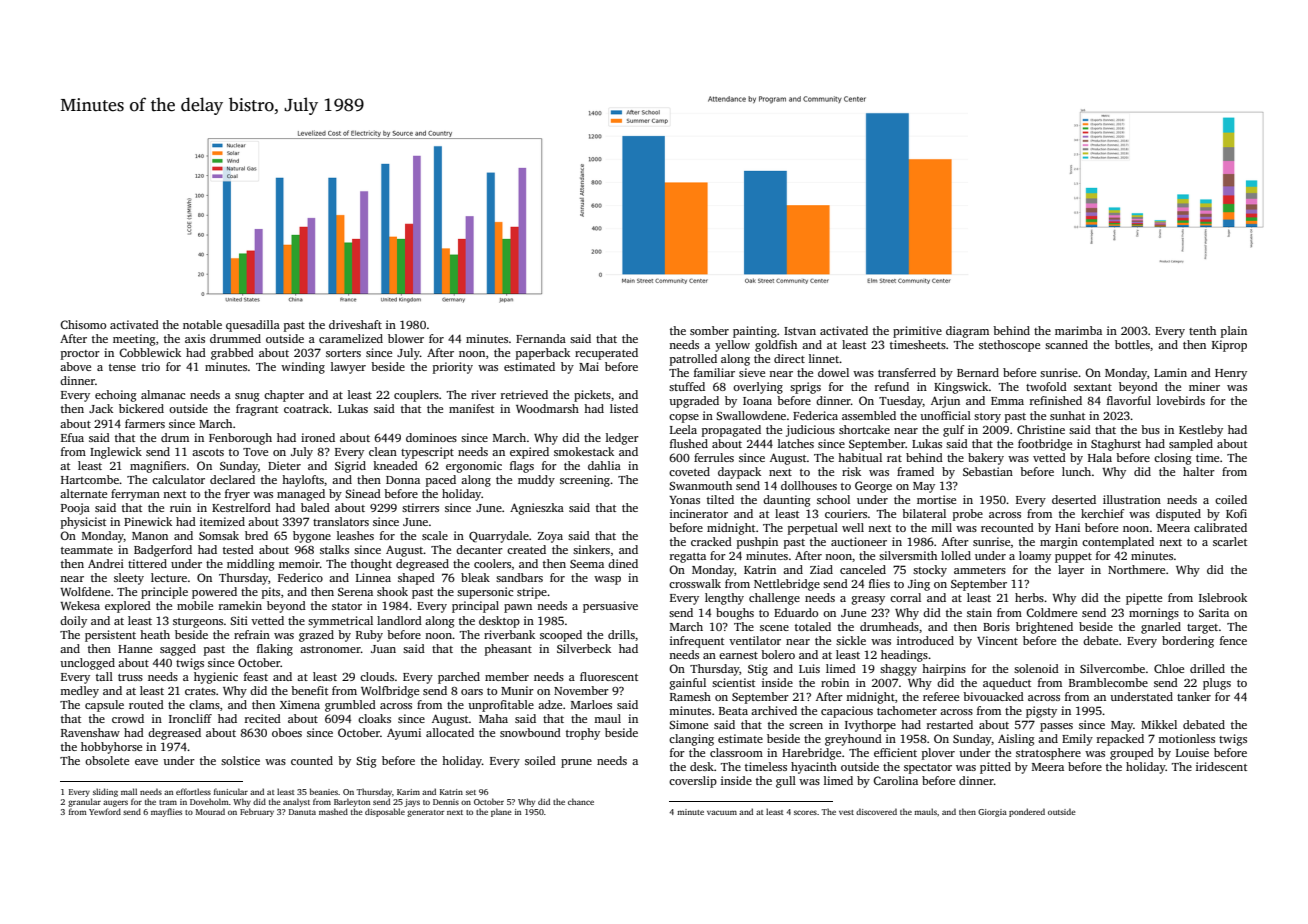 The width and height of the document is (1308, 924). Describe the element at coordinates (757, 543) in the document. I see `pushpin` at that location.
